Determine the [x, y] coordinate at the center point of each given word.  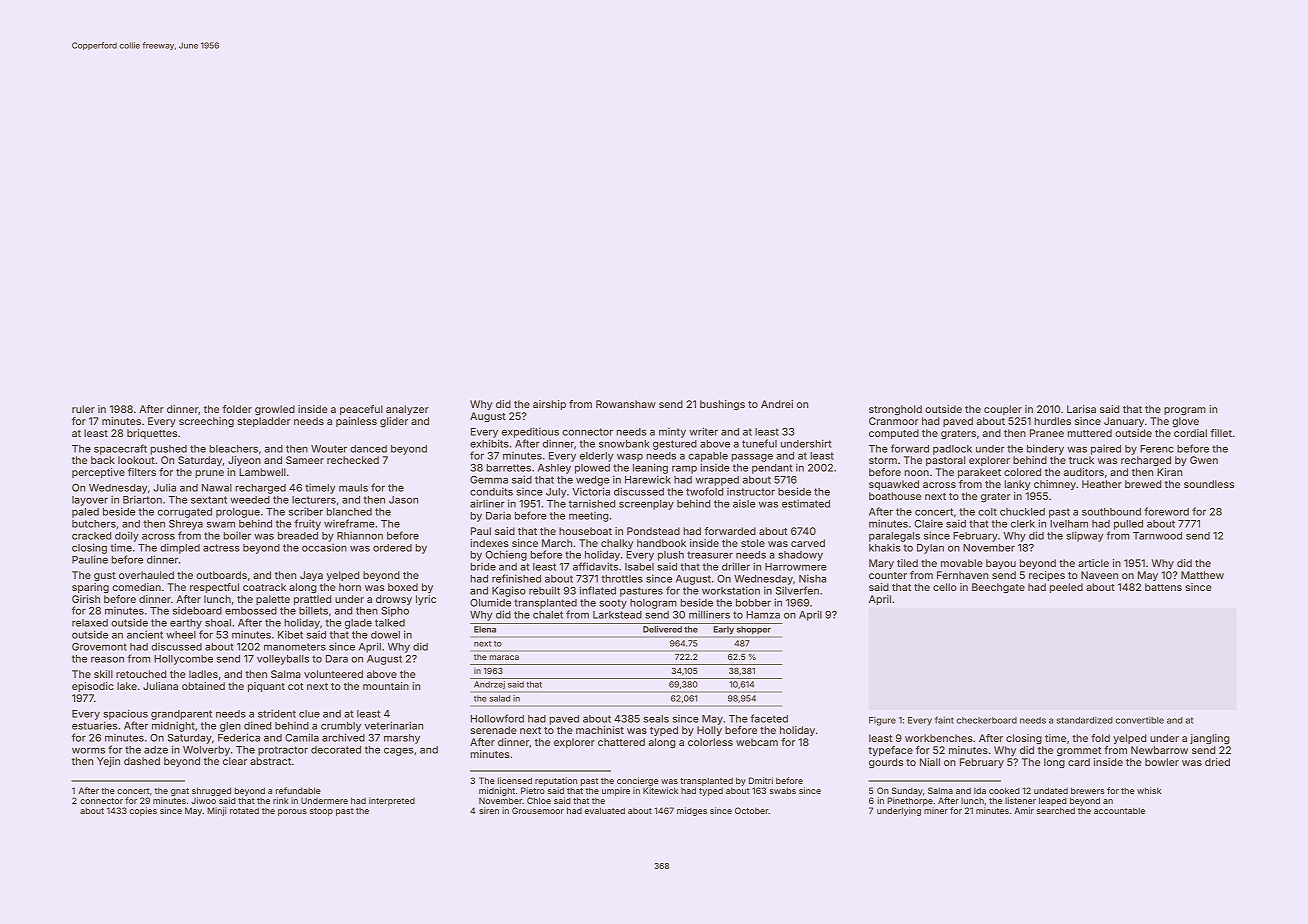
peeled [1066, 588]
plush [671, 556]
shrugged [211, 791]
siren [489, 810]
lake [127, 686]
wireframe [349, 523]
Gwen [1204, 460]
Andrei [777, 404]
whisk [1149, 790]
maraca [504, 657]
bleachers [233, 449]
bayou [1001, 564]
